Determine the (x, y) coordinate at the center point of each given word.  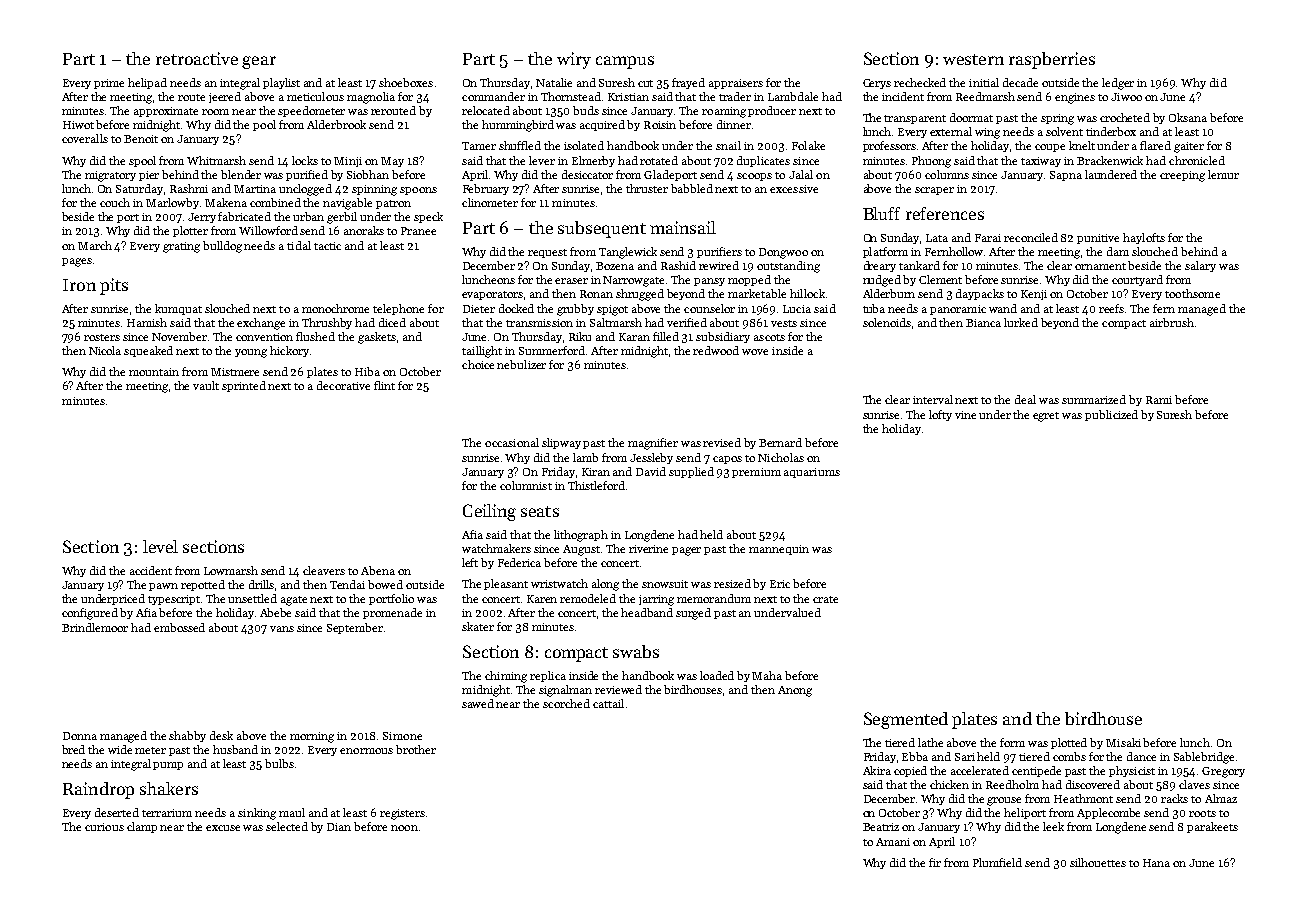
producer (772, 111)
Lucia (797, 309)
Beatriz (881, 827)
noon (404, 828)
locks (305, 160)
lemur (1223, 174)
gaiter (1189, 147)
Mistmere (235, 372)
